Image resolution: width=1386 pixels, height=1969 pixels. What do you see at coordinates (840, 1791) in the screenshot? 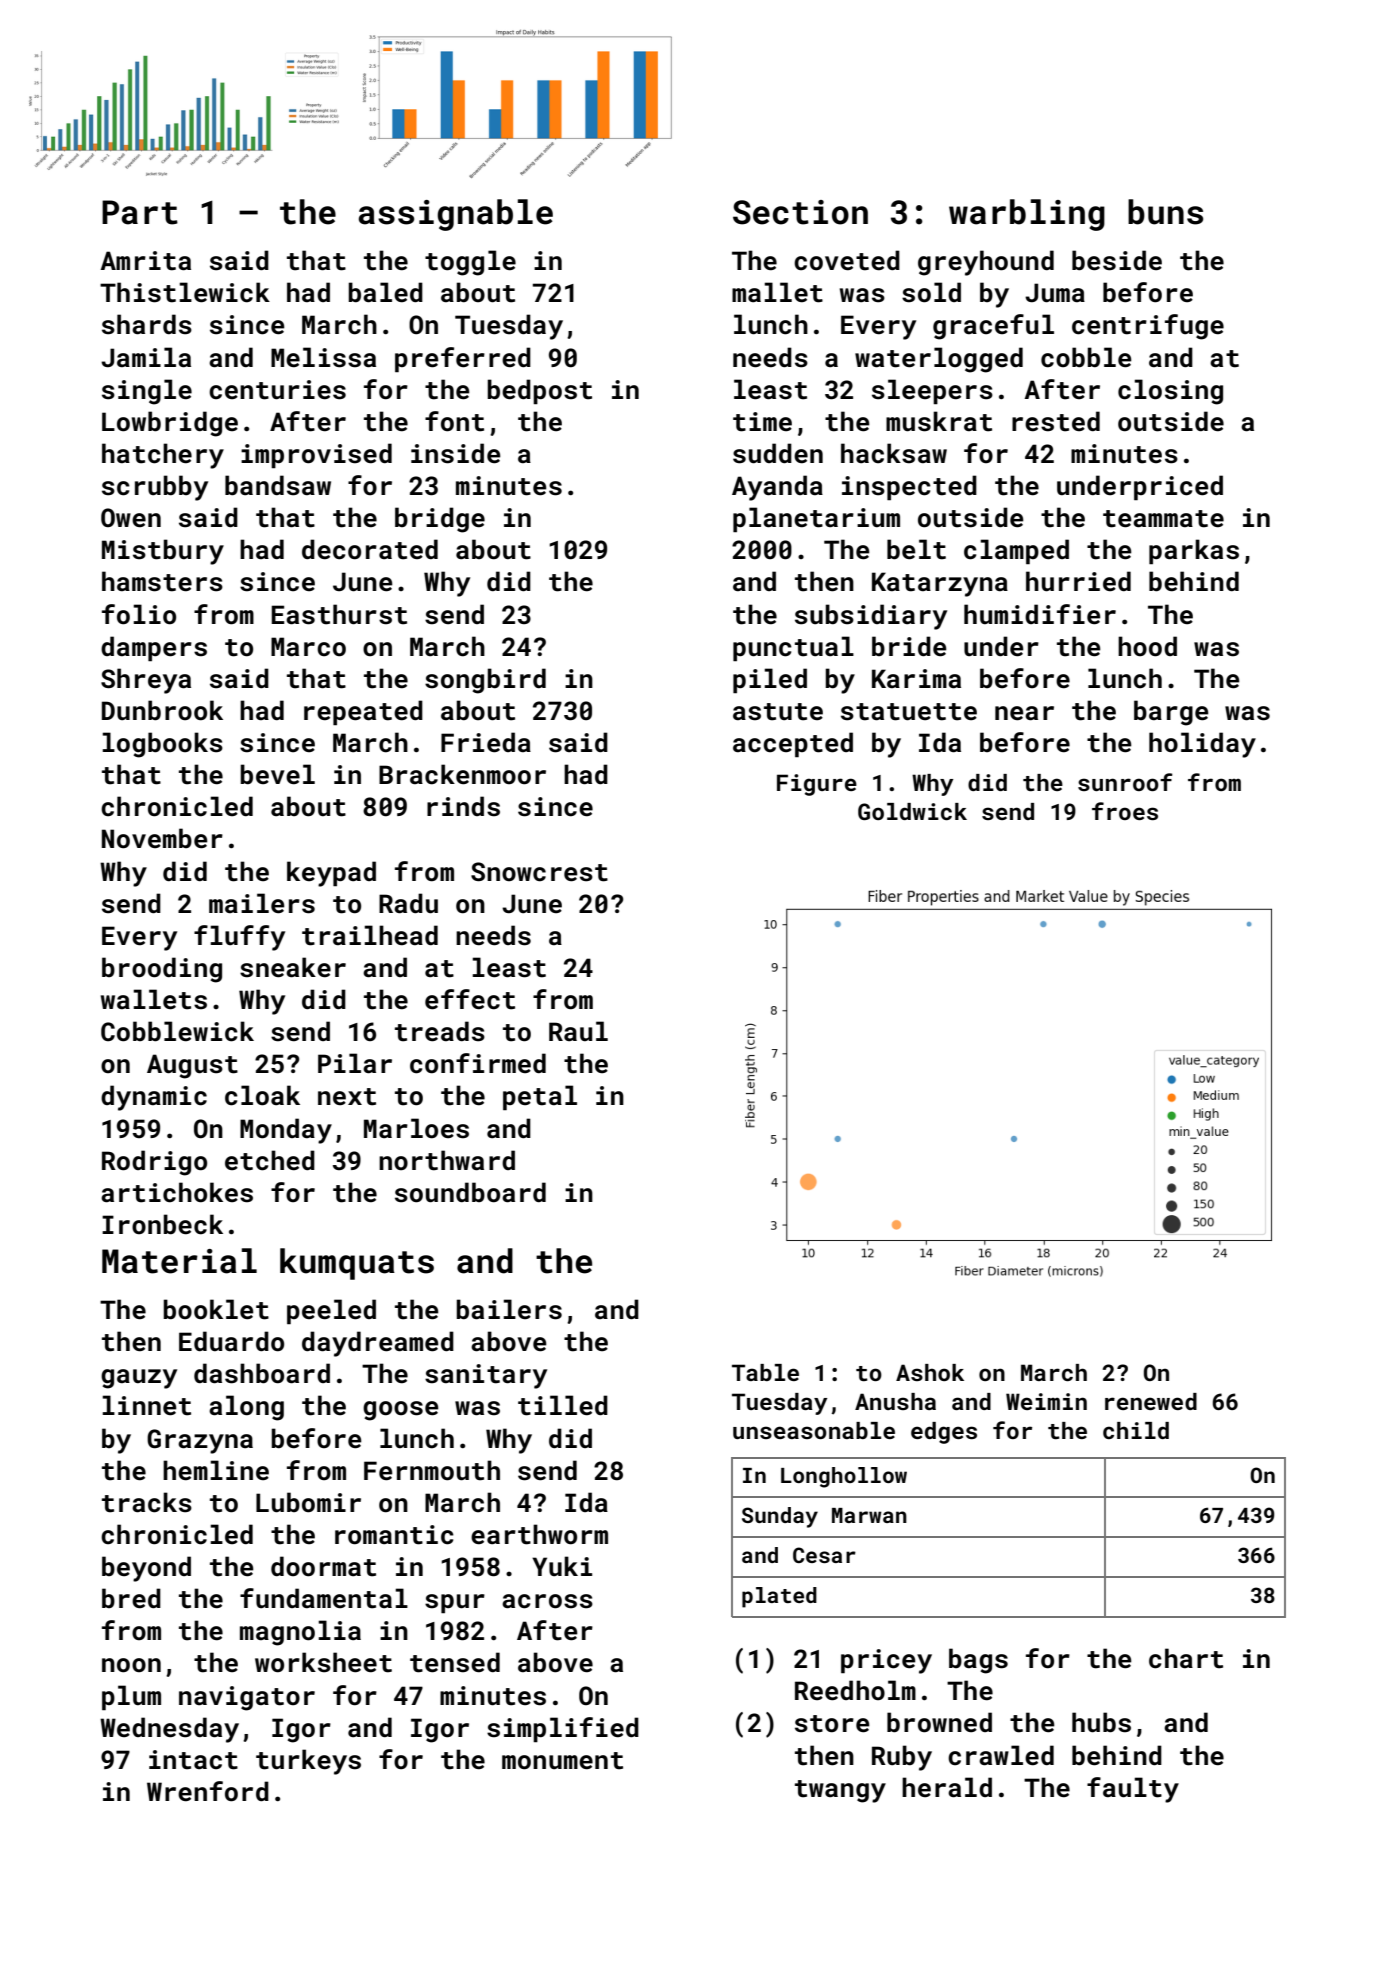
I see `twangy` at bounding box center [840, 1791].
